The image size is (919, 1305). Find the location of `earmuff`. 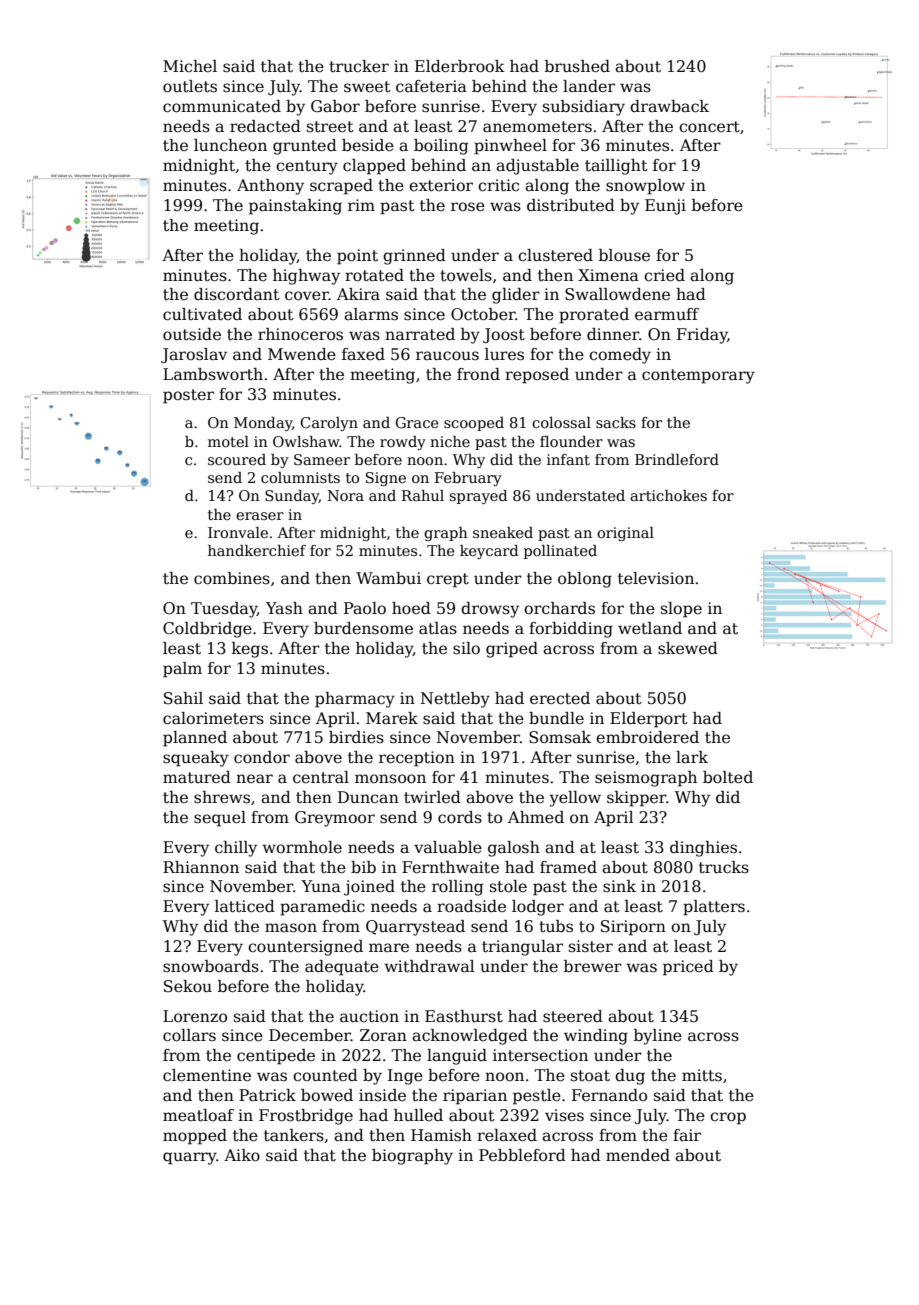

earmuff is located at coordinates (667, 314).
